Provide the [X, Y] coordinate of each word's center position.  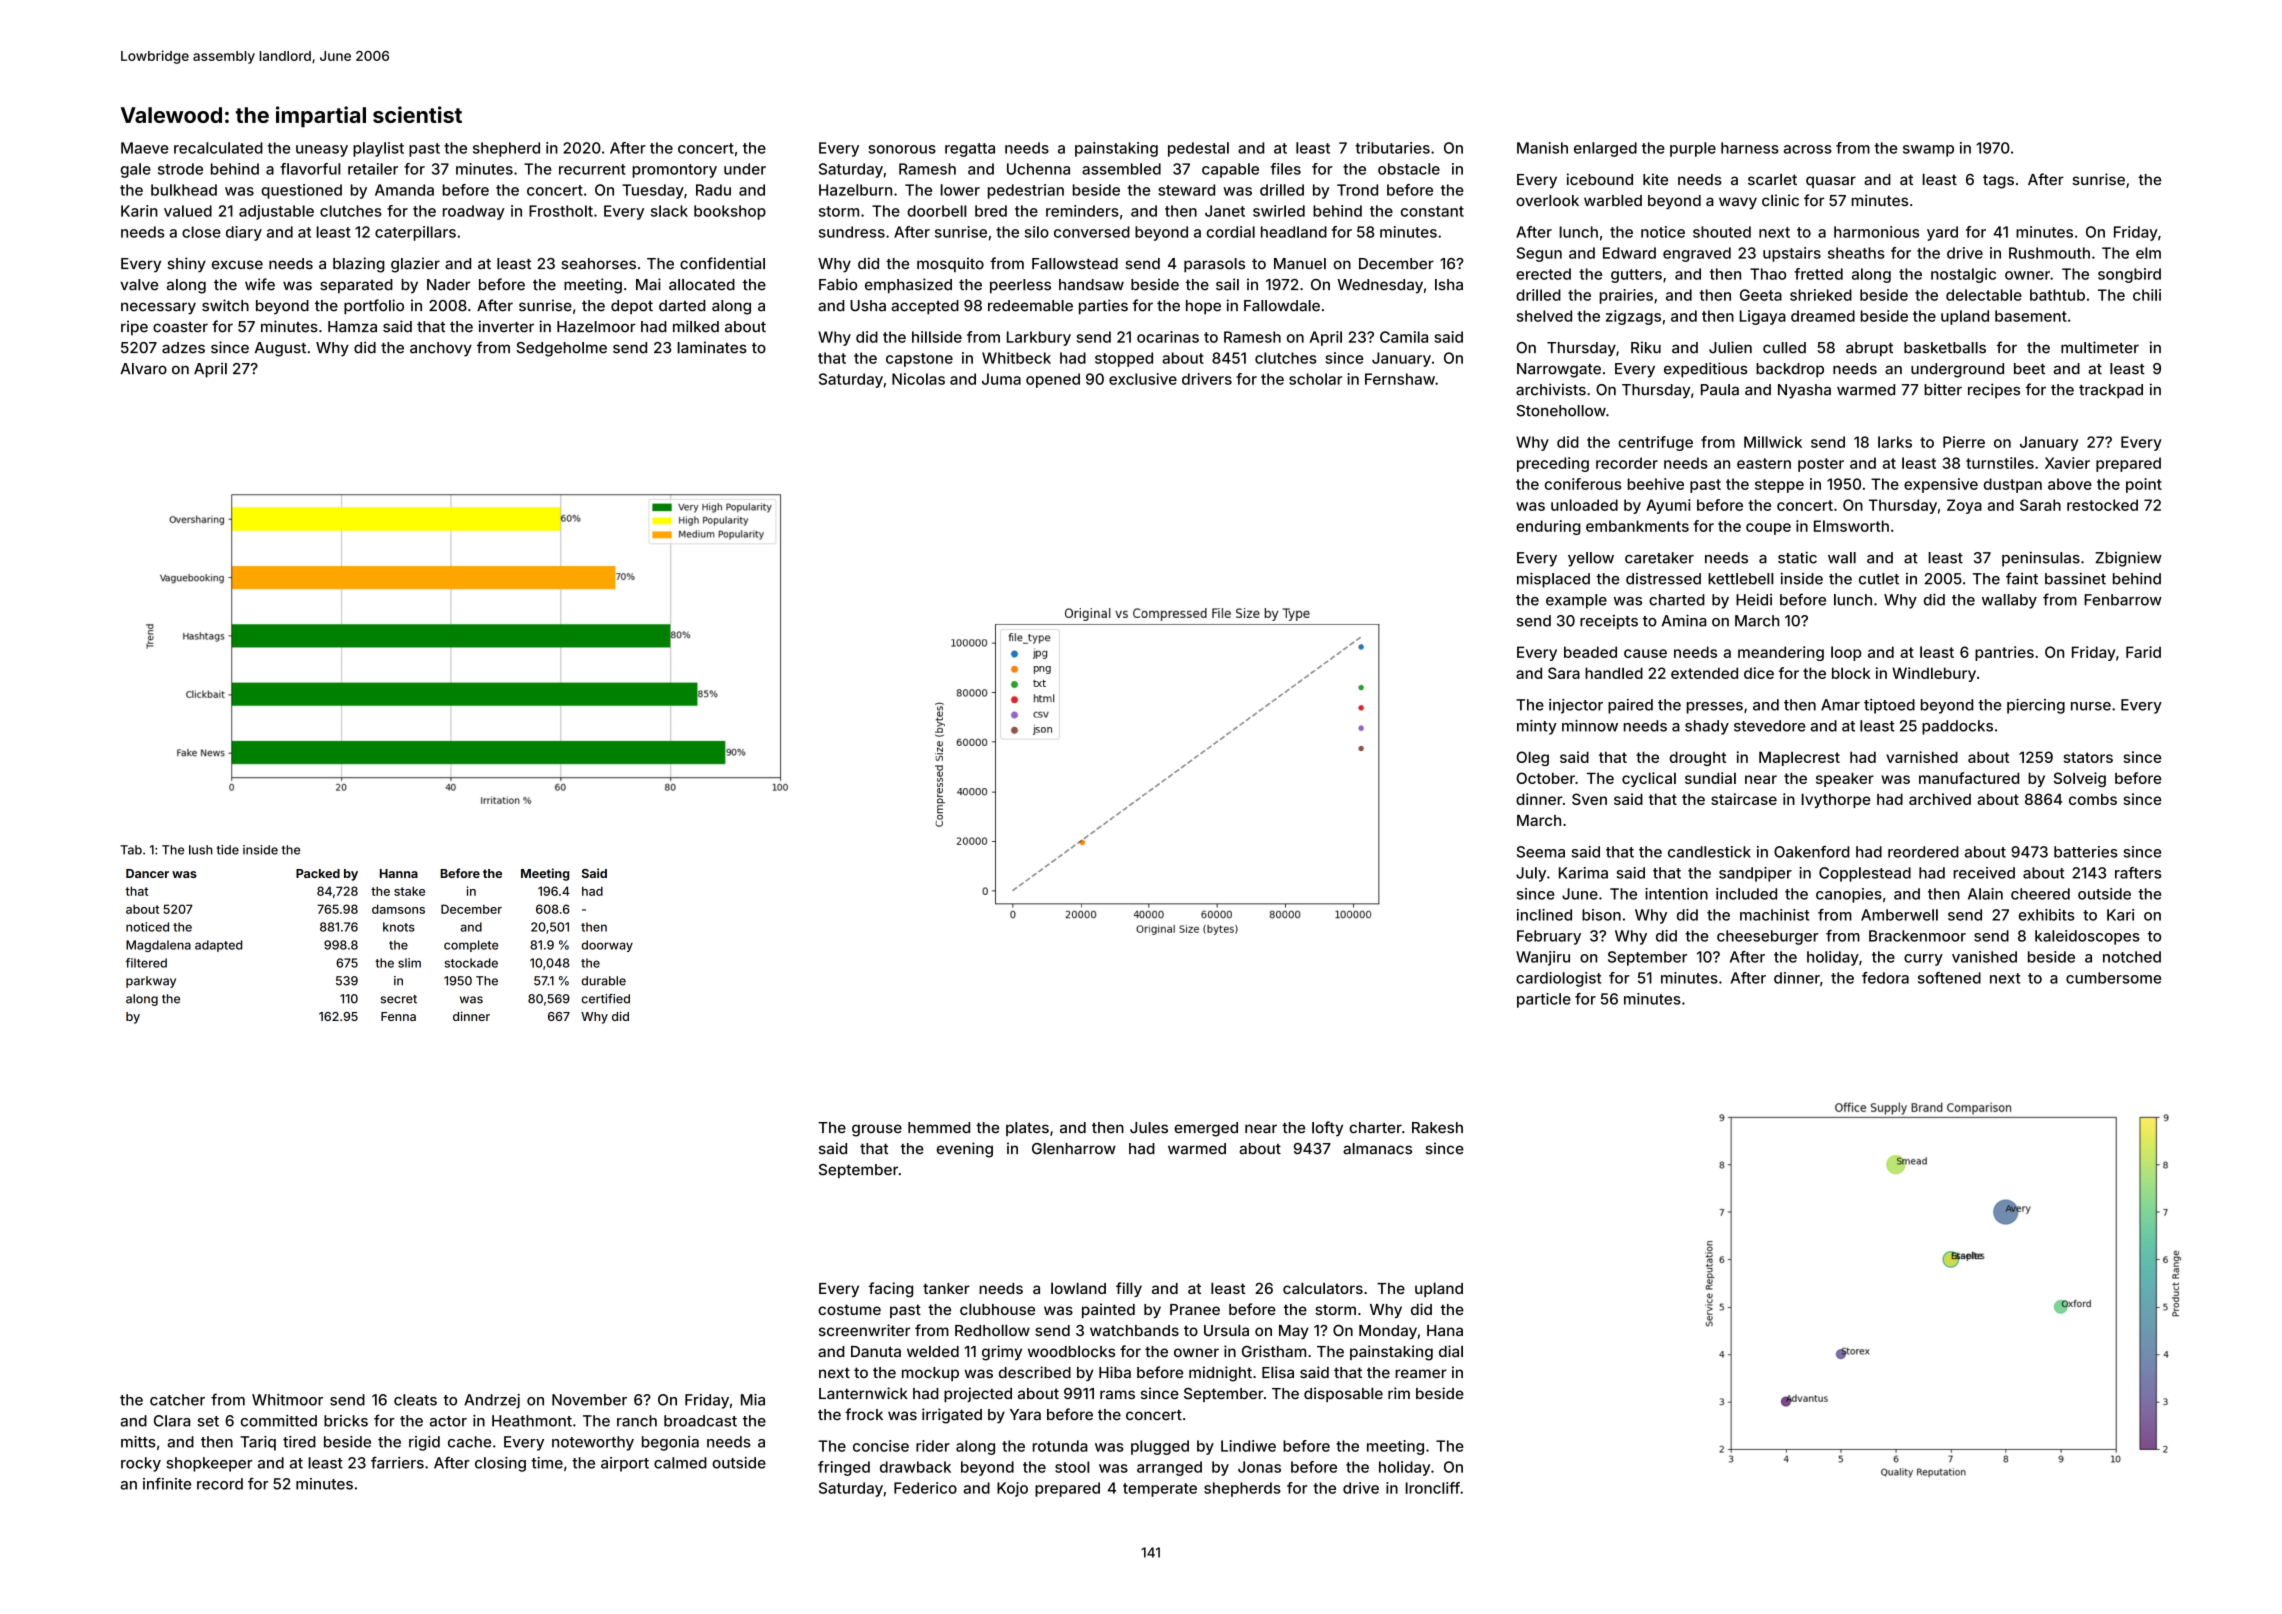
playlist [378, 149]
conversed [1092, 232]
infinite [167, 1483]
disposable [1343, 1394]
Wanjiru [1543, 958]
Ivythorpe [1836, 800]
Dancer [147, 873]
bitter [1943, 389]
